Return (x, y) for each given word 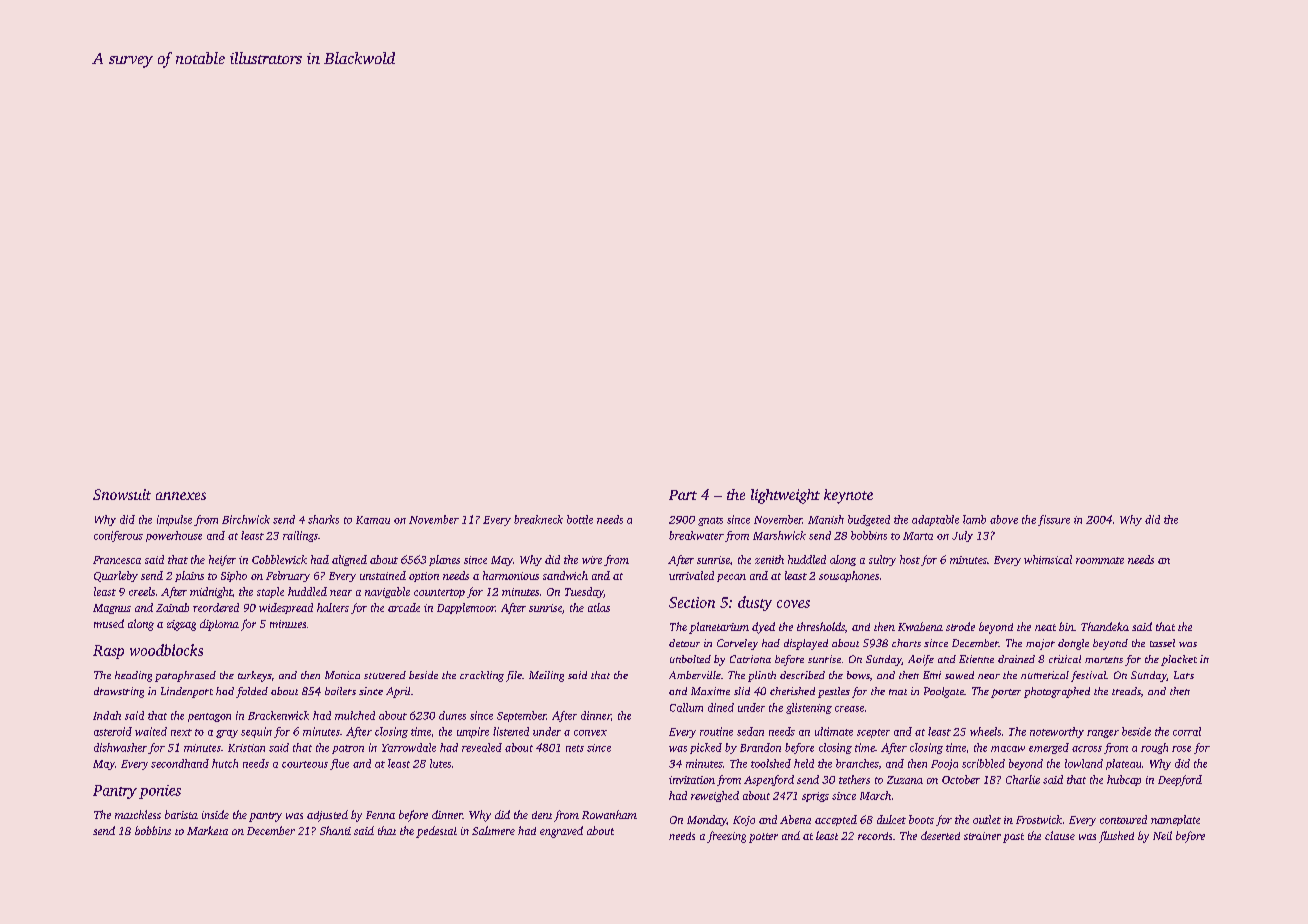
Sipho (234, 576)
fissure (1054, 520)
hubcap (1124, 780)
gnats (710, 521)
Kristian (246, 748)
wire (592, 560)
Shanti (335, 830)
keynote (848, 496)
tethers (854, 779)
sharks (323, 519)
